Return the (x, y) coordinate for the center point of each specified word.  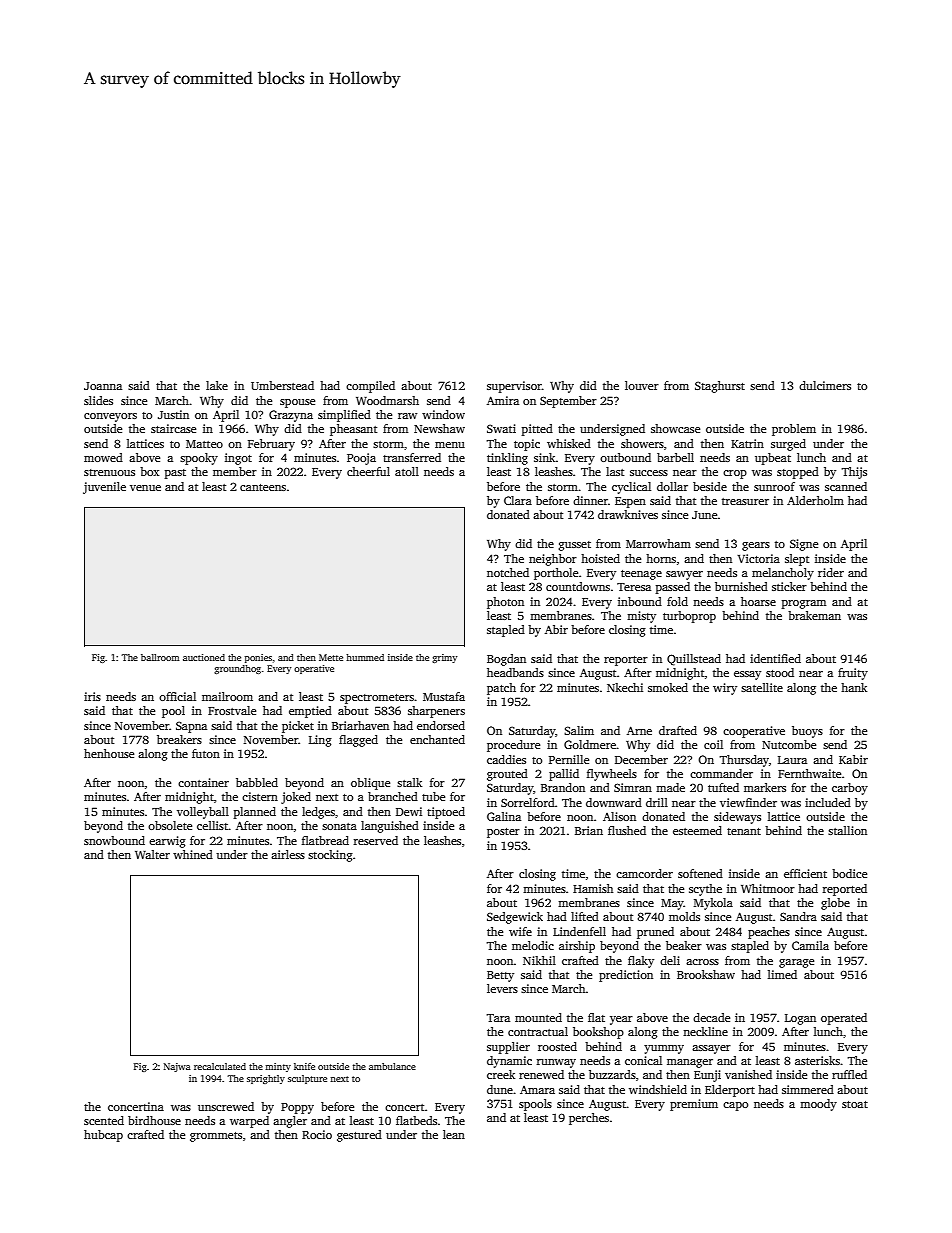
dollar (672, 486)
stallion (847, 830)
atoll (407, 471)
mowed (103, 457)
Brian (589, 830)
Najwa (177, 1067)
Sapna (191, 727)
